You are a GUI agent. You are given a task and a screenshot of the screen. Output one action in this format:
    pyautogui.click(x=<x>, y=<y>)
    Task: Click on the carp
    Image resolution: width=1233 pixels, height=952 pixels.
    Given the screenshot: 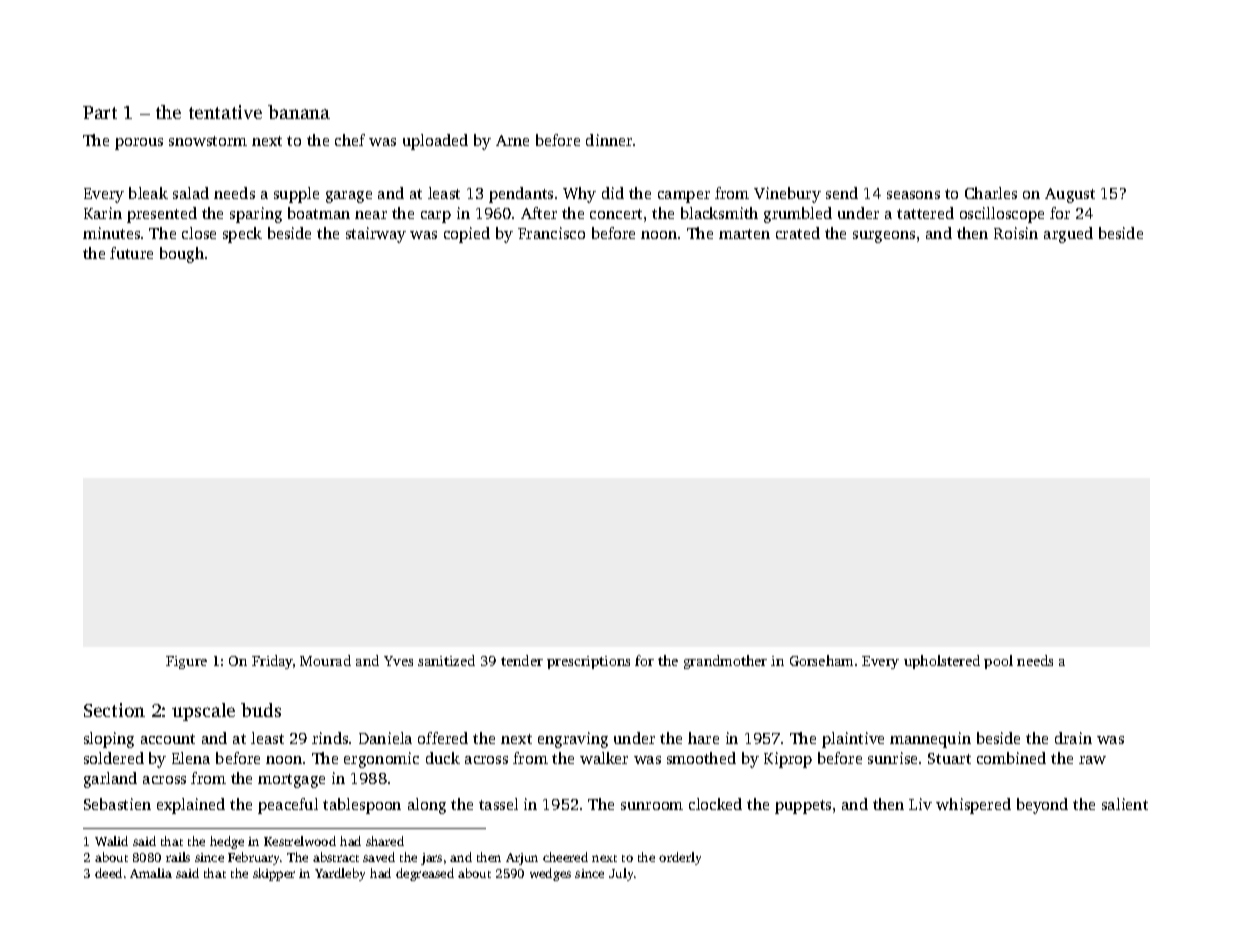 What is the action you would take?
    pyautogui.click(x=436, y=217)
